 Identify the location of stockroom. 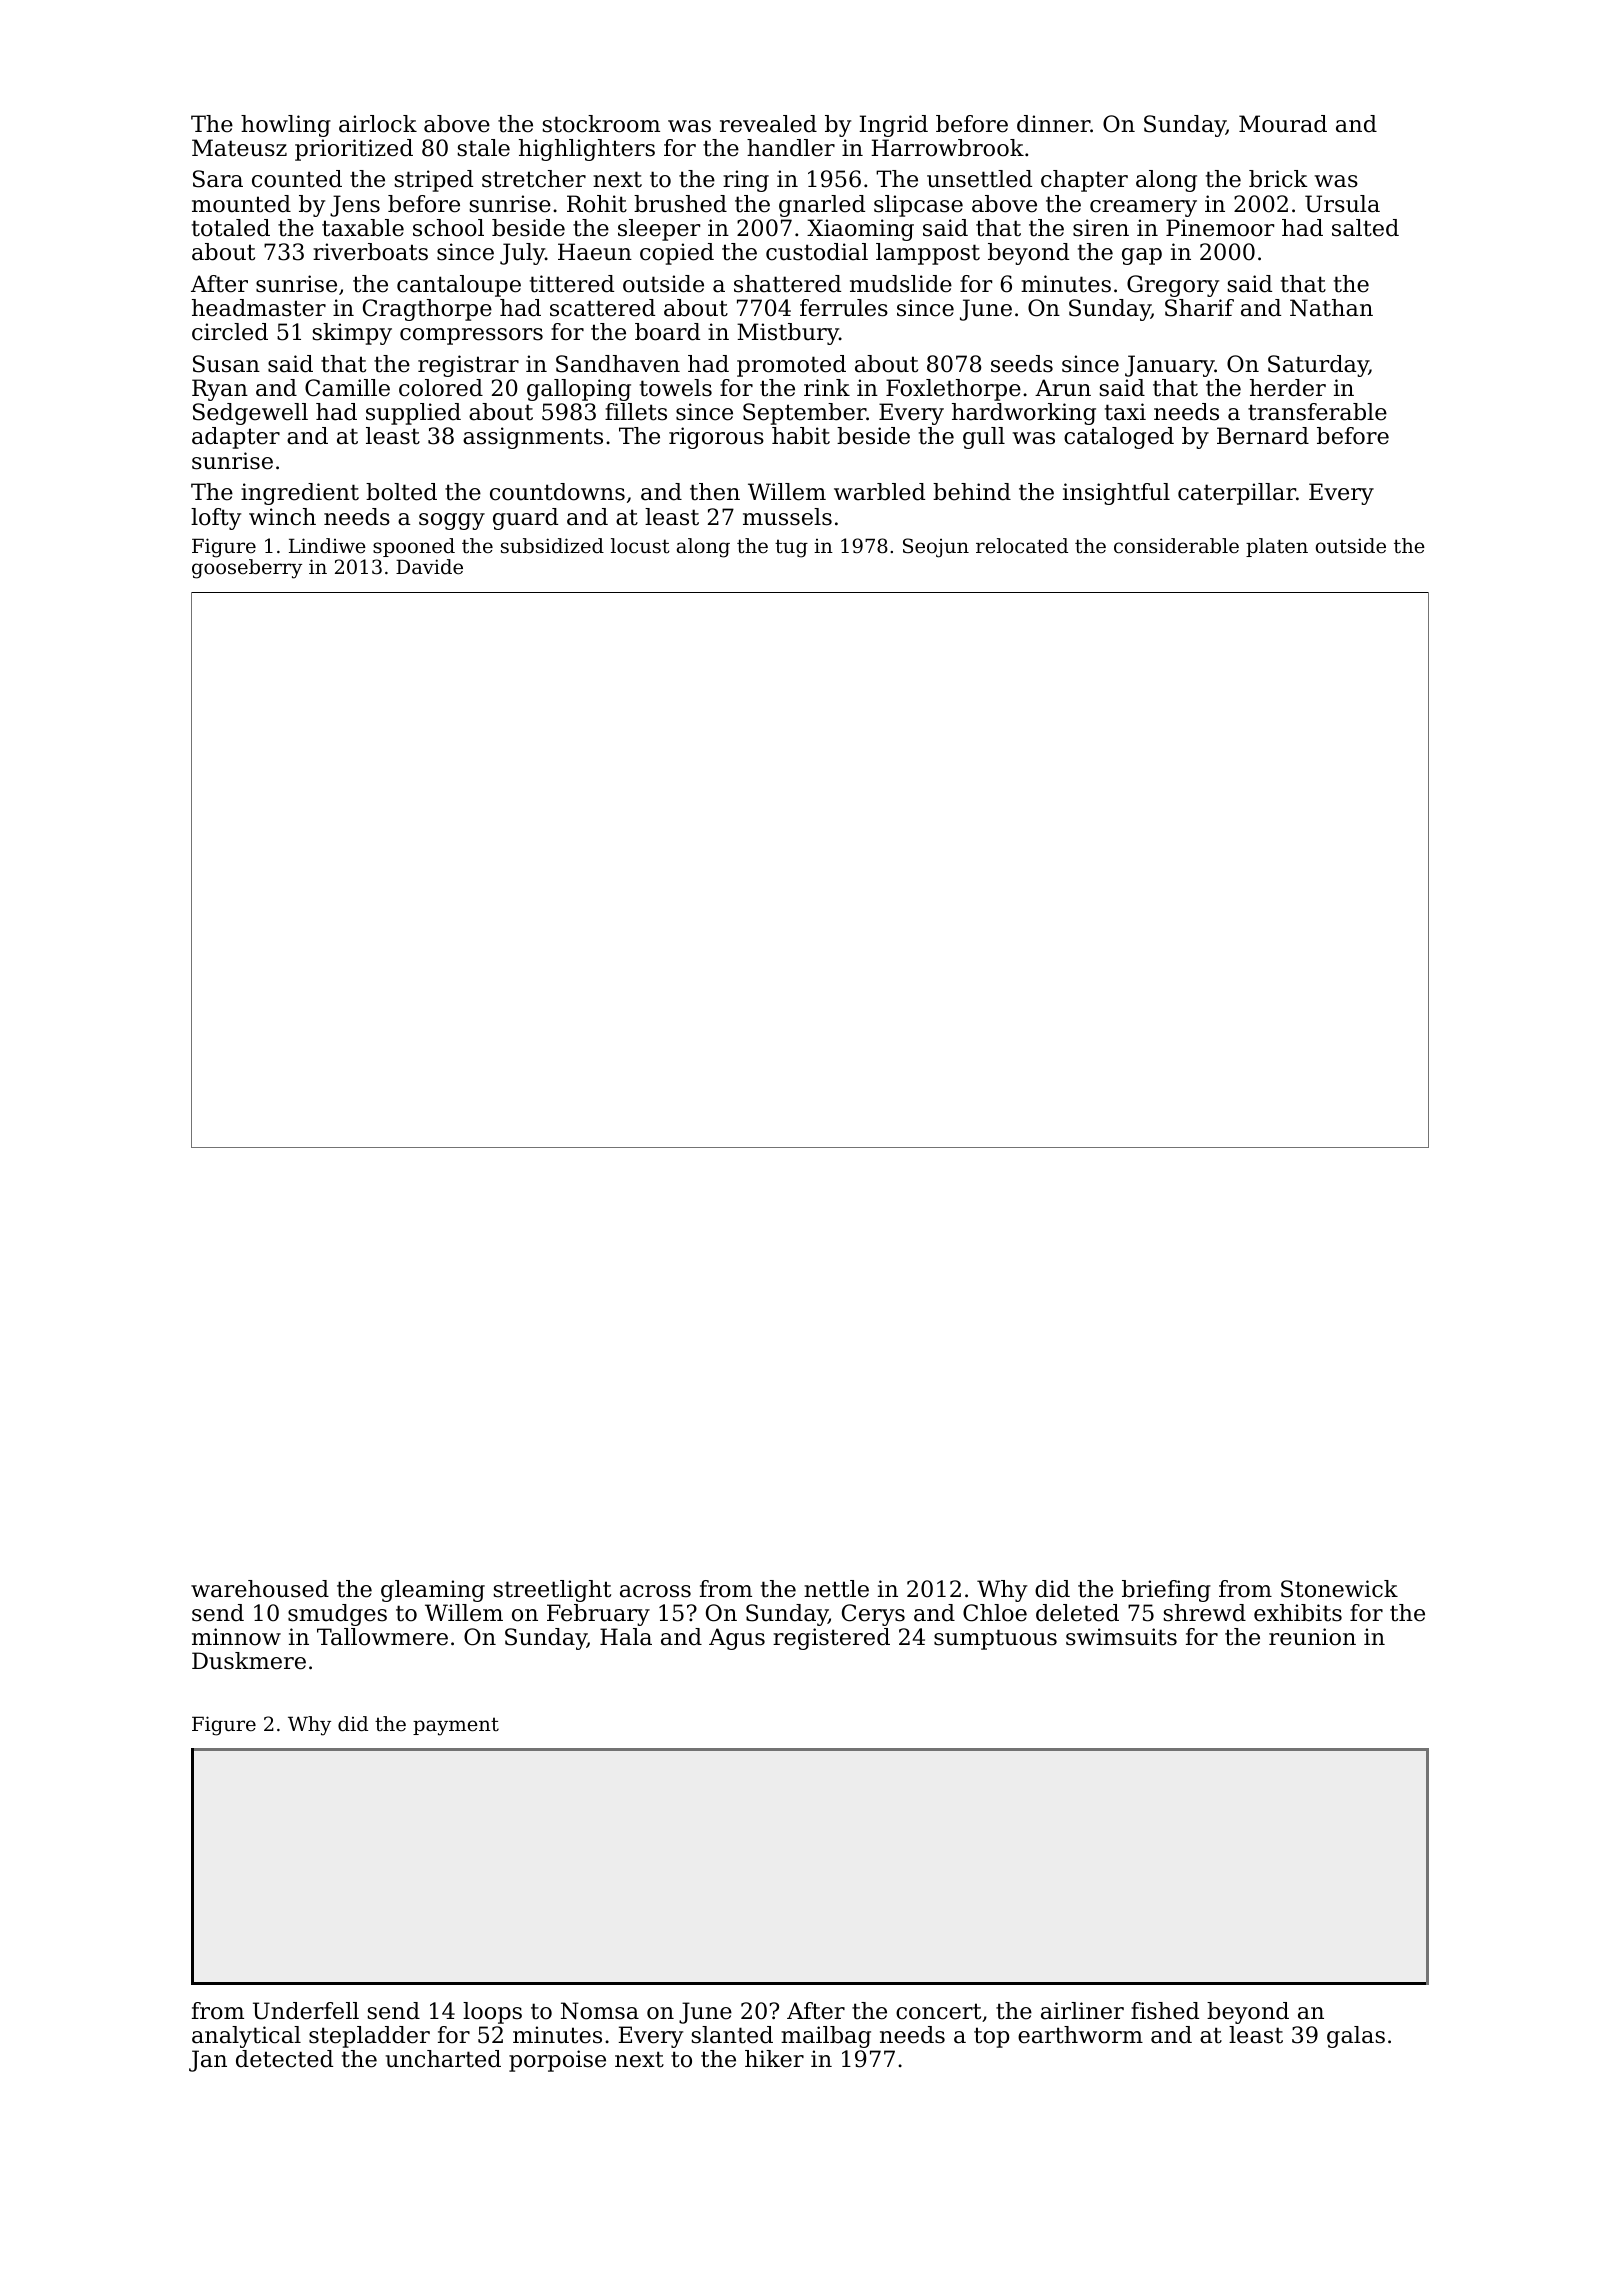
(601, 124).
